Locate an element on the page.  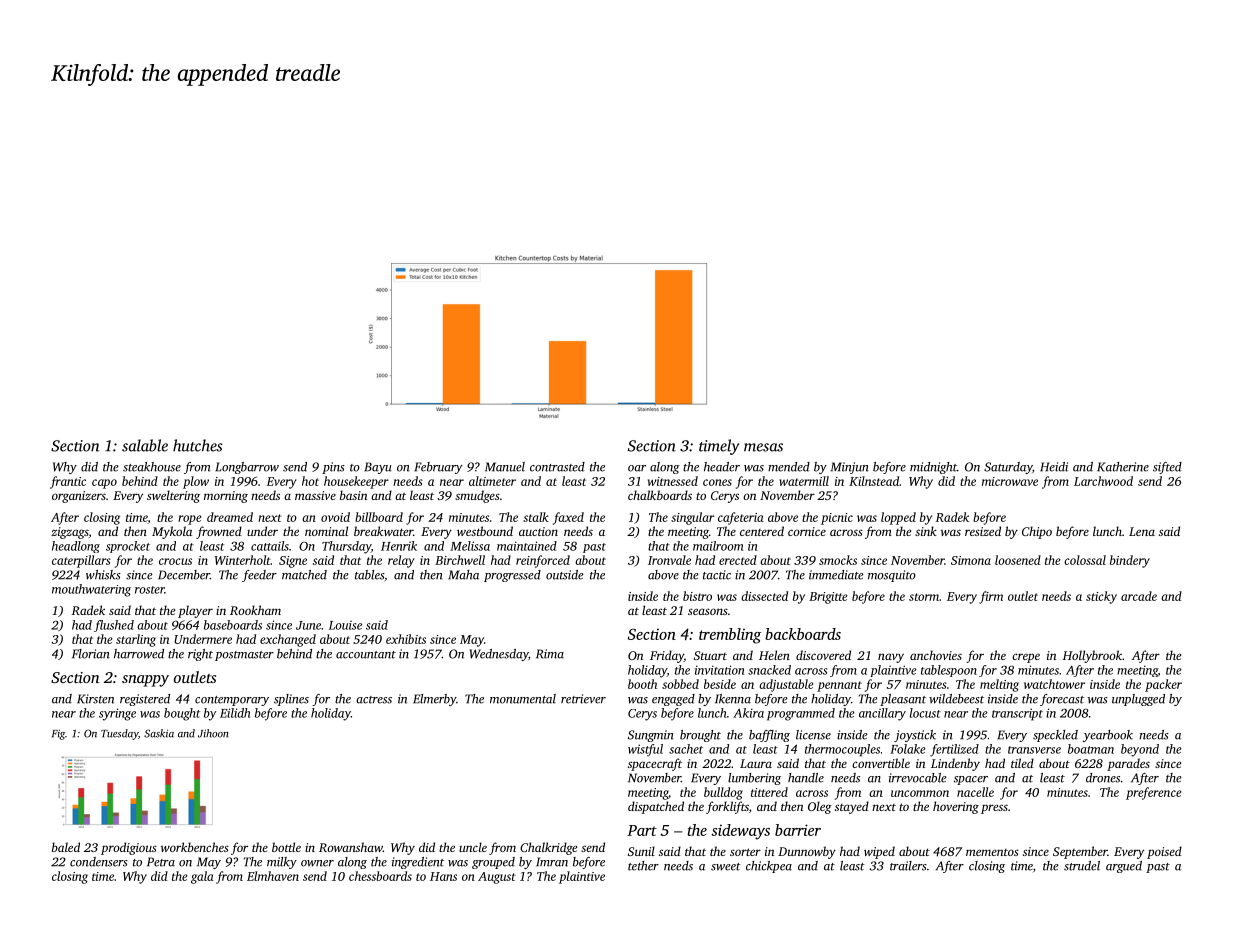
fertilized is located at coordinates (954, 750).
